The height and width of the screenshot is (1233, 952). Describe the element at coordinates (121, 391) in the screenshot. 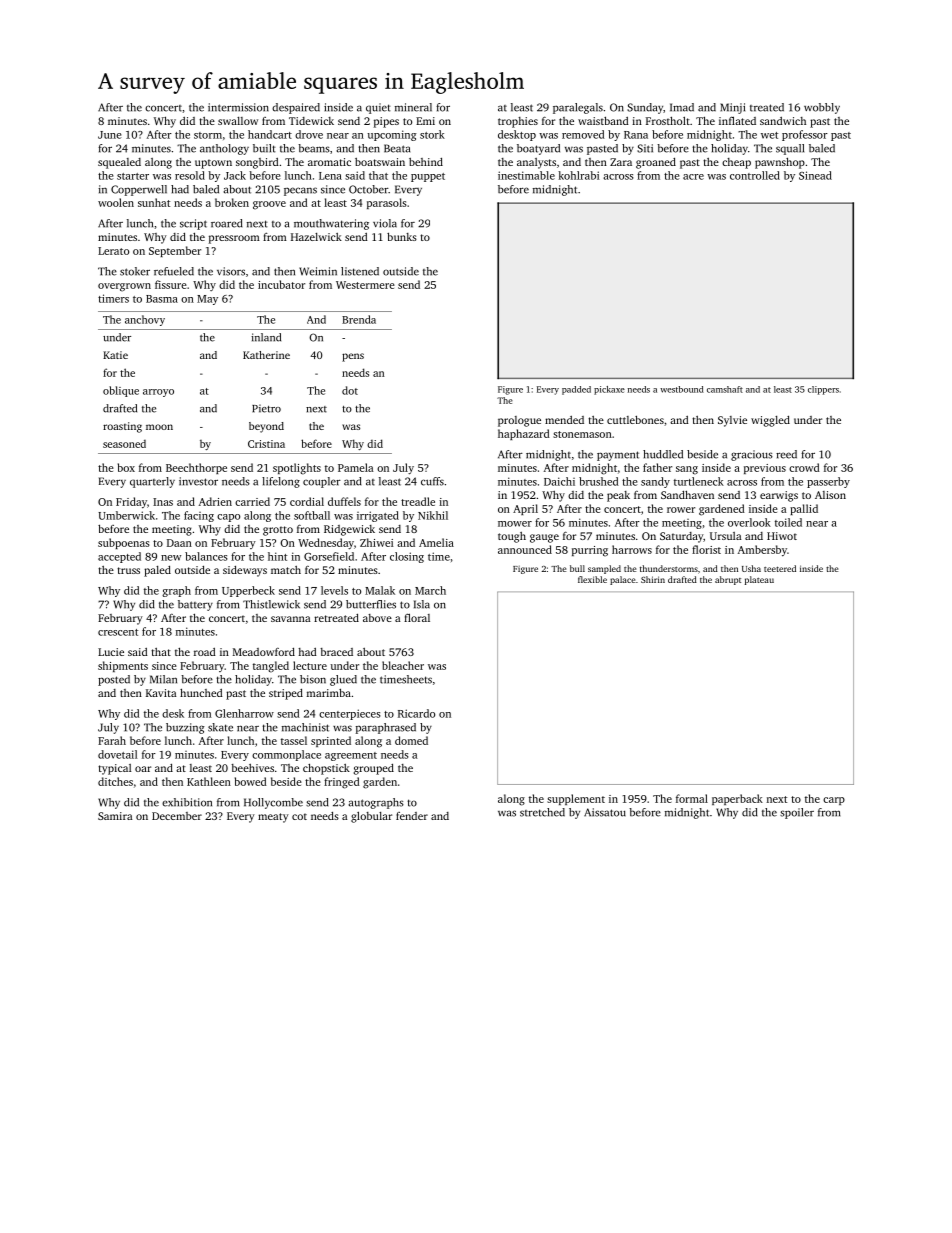

I see `oblique` at that location.
